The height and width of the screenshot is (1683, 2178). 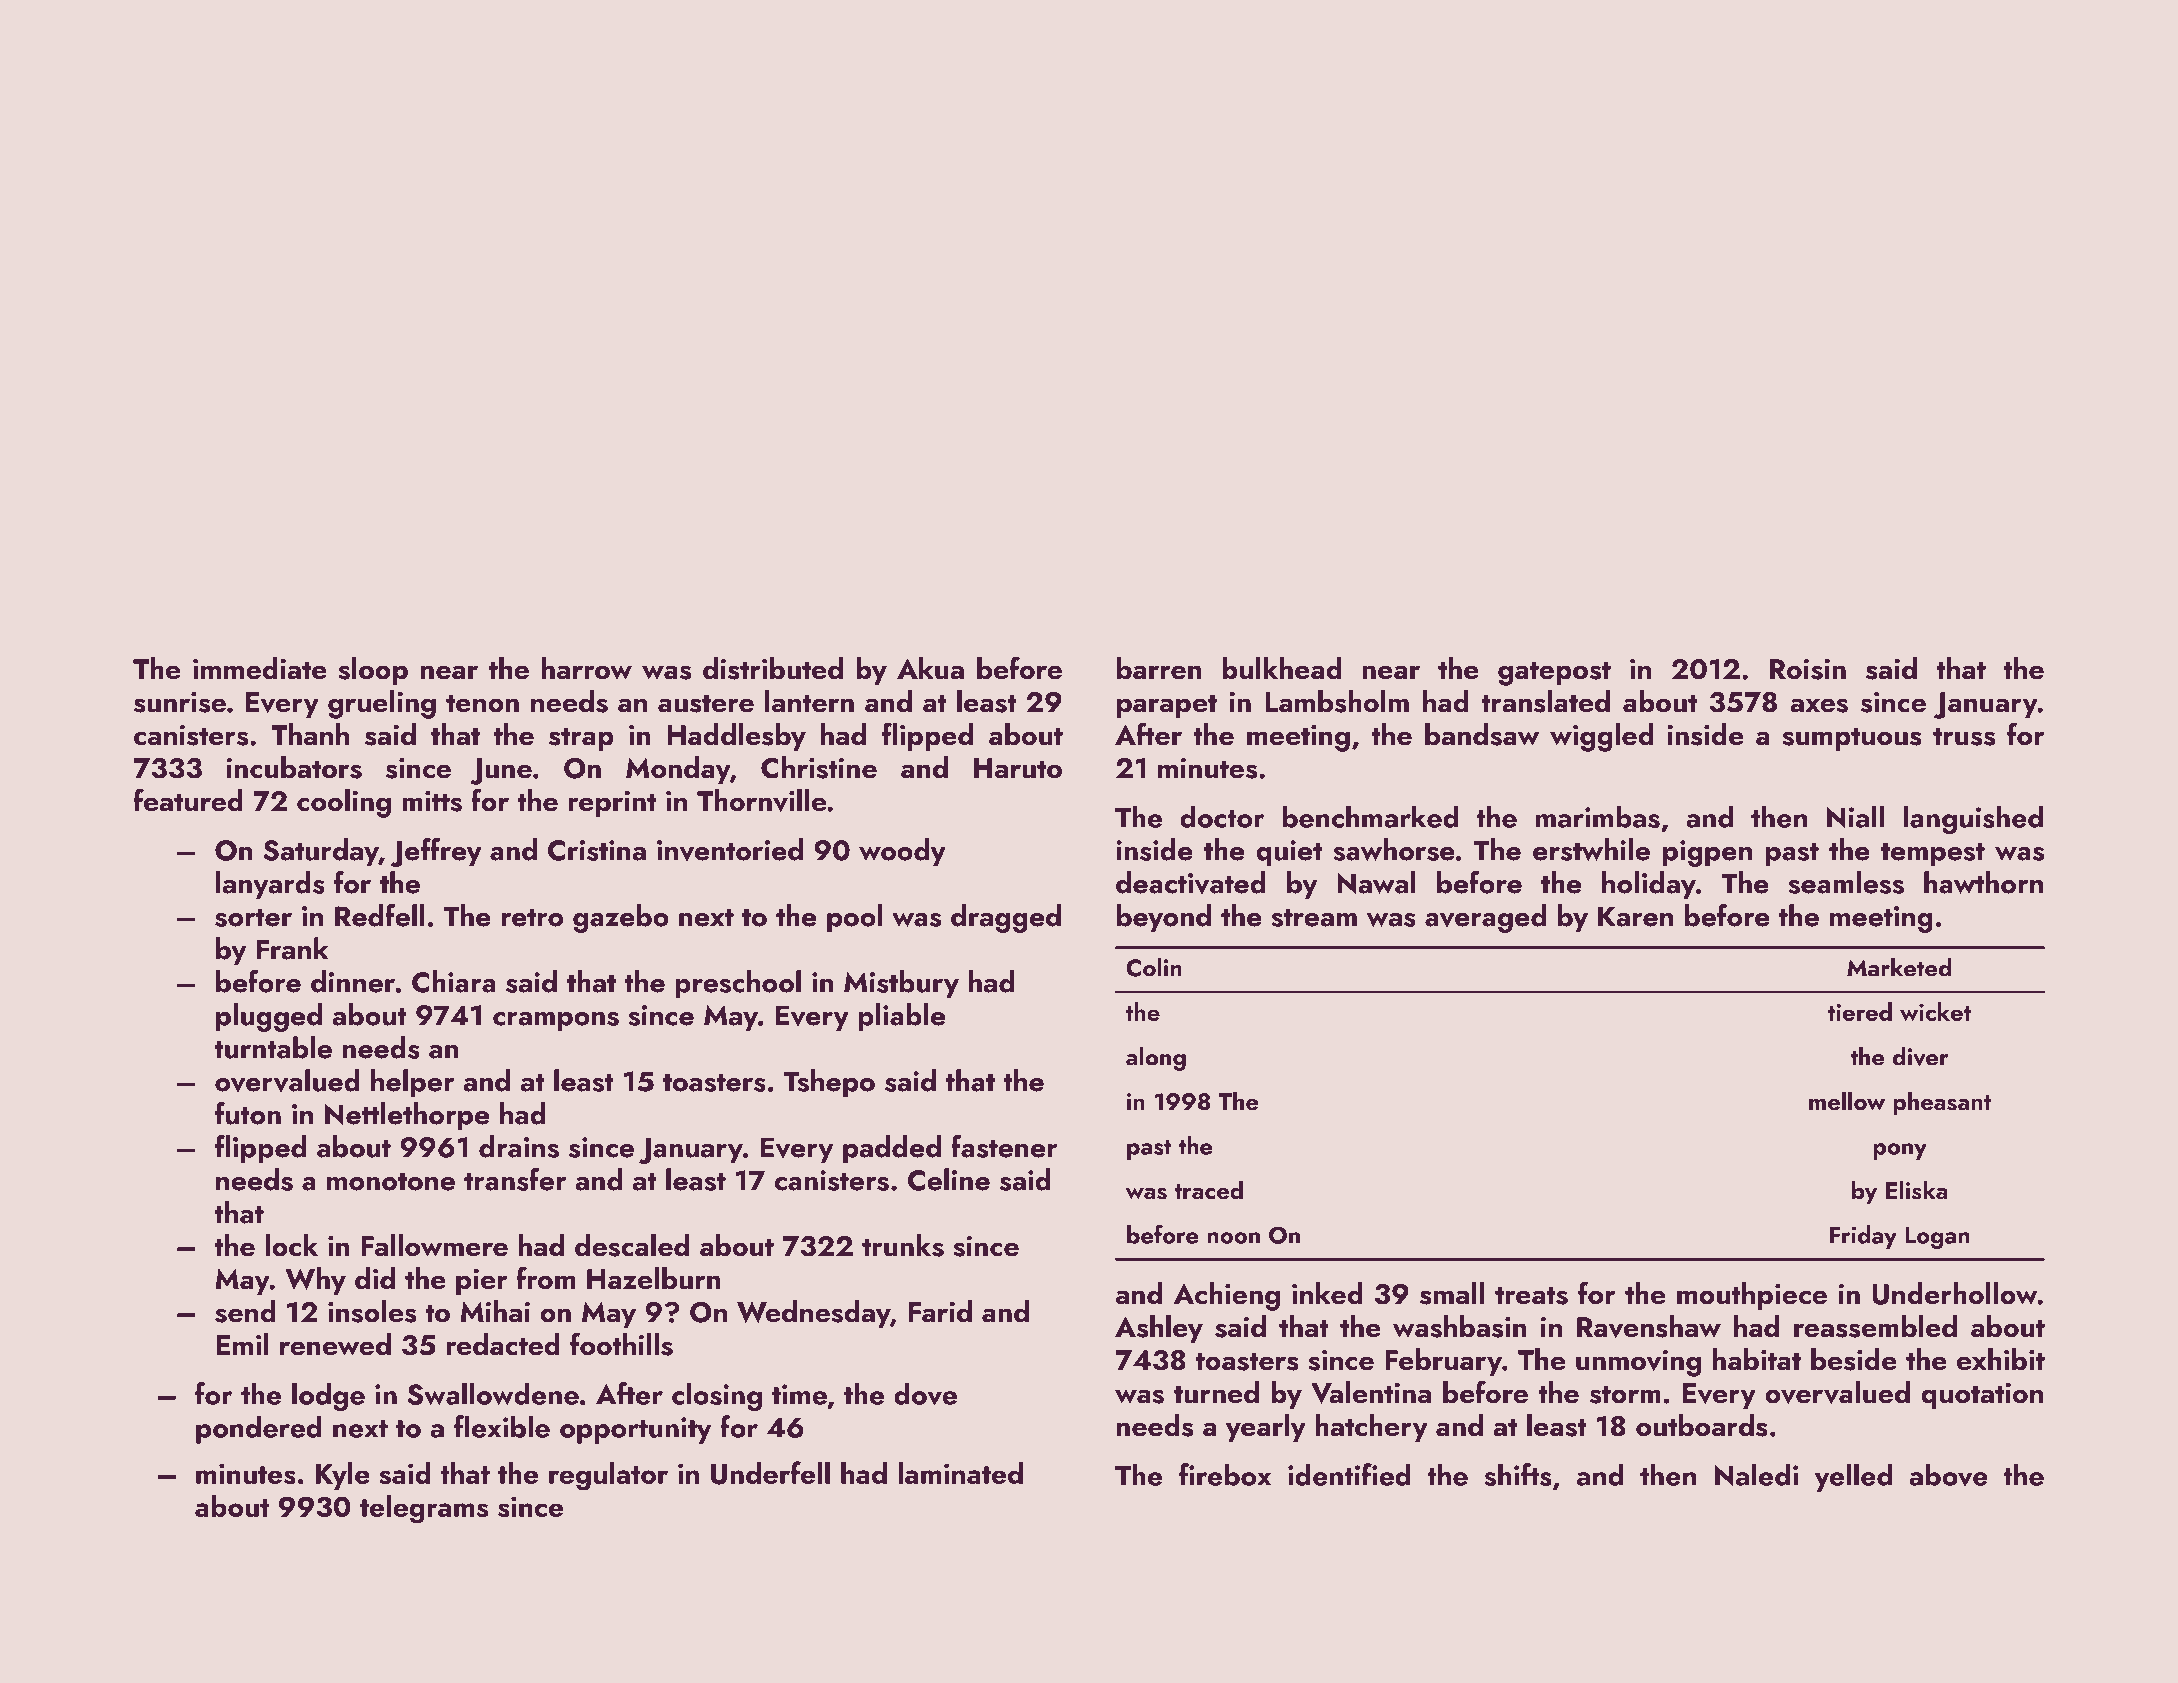 I want to click on Cristina, so click(x=597, y=850).
